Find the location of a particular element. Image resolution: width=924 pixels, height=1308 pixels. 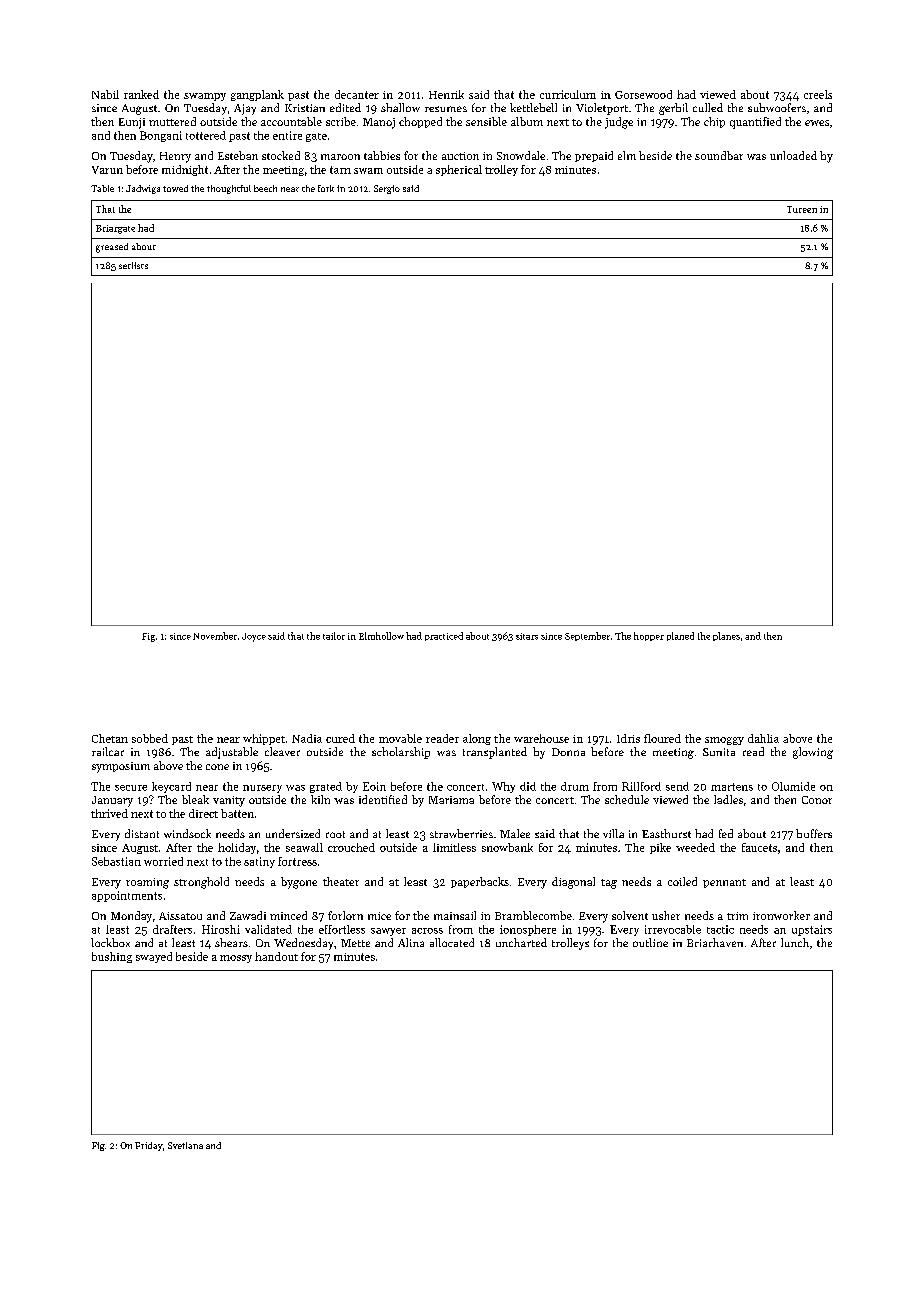

mossy is located at coordinates (236, 959).
